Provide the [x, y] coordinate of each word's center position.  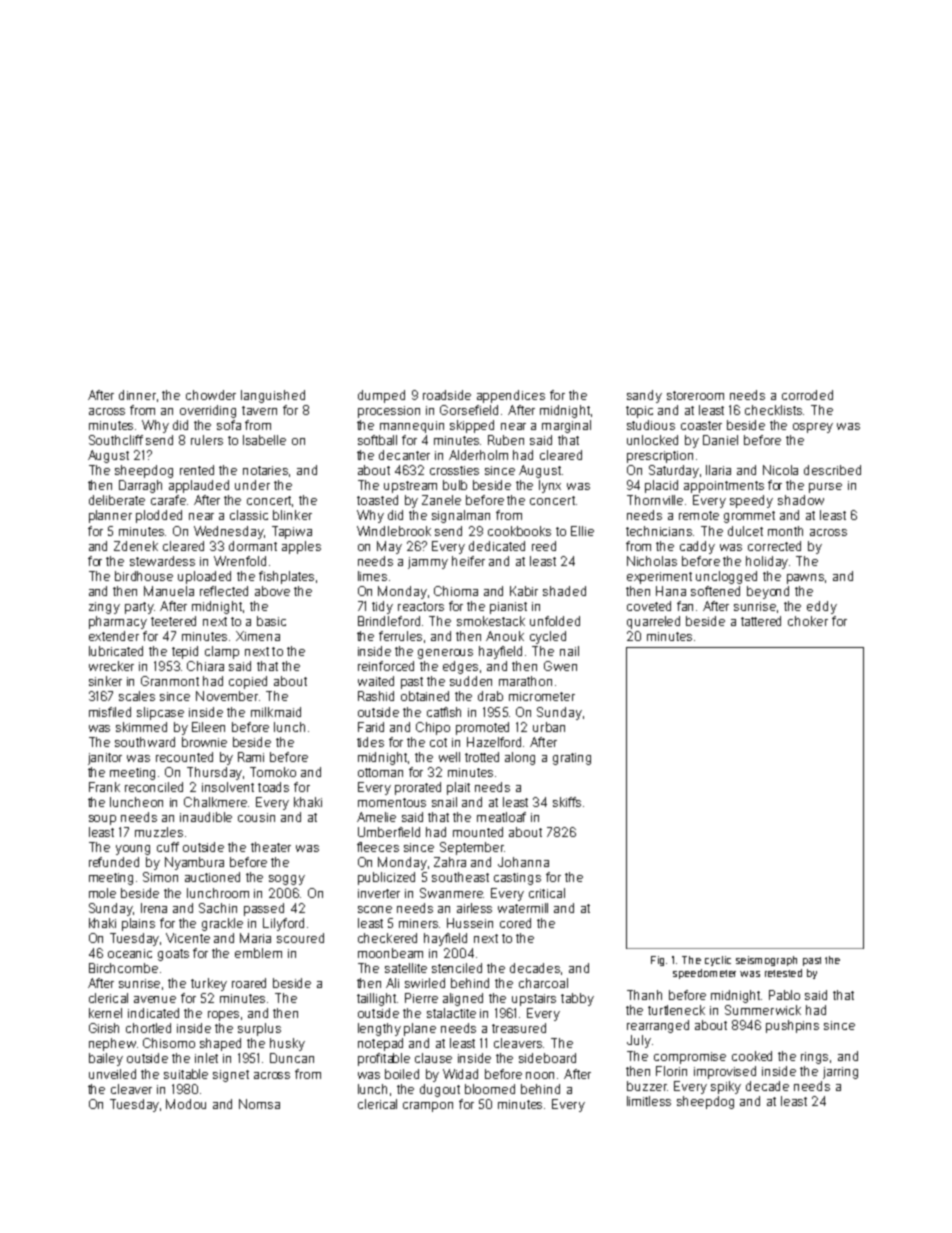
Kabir [524, 591]
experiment [659, 578]
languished [273, 396]
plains [138, 924]
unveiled [112, 1074]
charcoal [543, 983]
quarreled [653, 622]
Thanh [644, 995]
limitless [649, 1101]
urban [549, 727]
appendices [511, 396]
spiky [726, 1087]
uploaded [204, 577]
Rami [251, 757]
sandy [644, 396]
